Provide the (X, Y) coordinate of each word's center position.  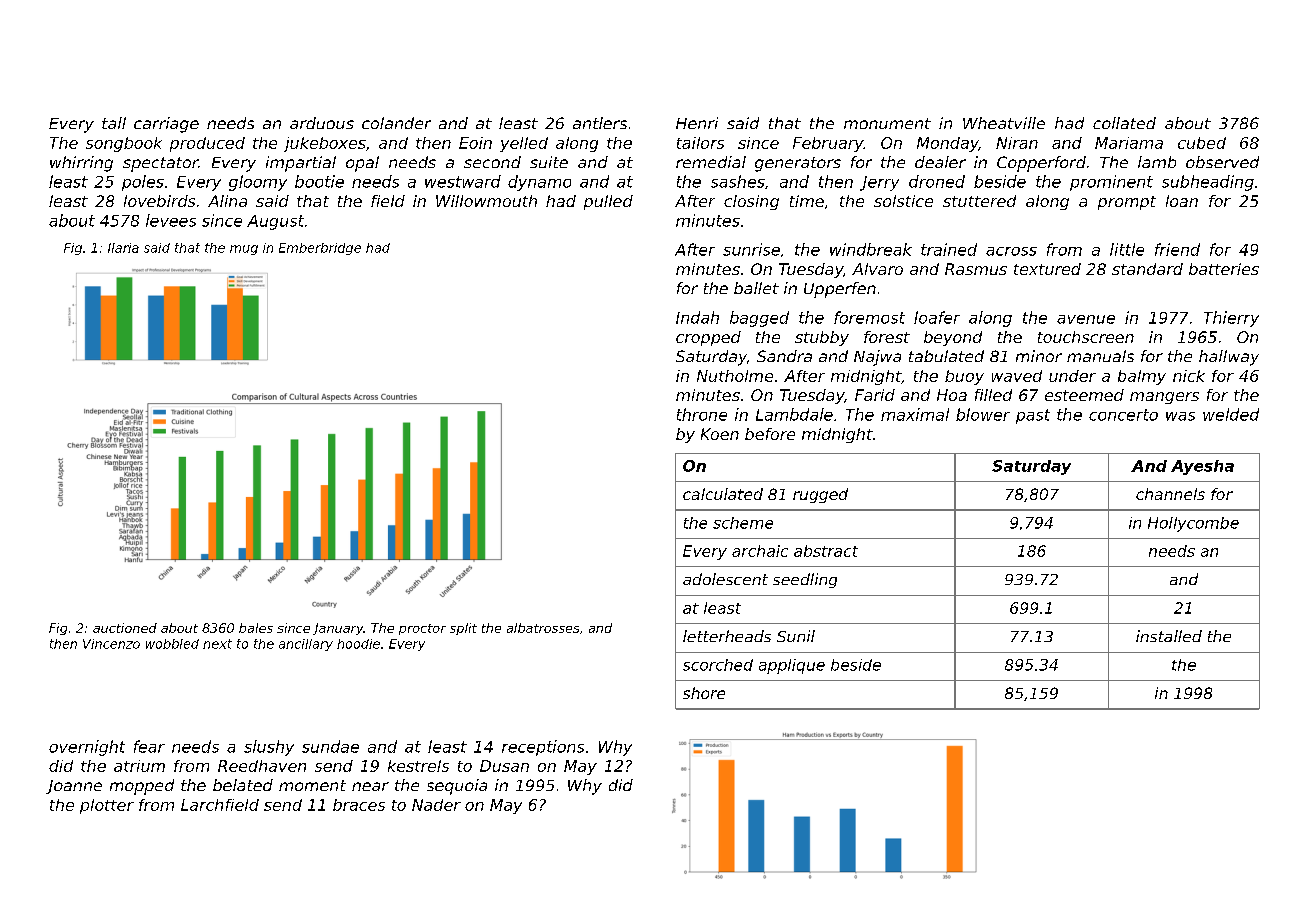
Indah (697, 317)
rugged (820, 495)
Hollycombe (1193, 524)
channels (1170, 494)
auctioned (125, 628)
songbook (124, 144)
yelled (524, 144)
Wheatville (1004, 123)
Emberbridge (320, 249)
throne (702, 414)
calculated (723, 494)
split (463, 629)
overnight (87, 748)
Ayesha (1202, 467)
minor (1039, 356)
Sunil (796, 636)
